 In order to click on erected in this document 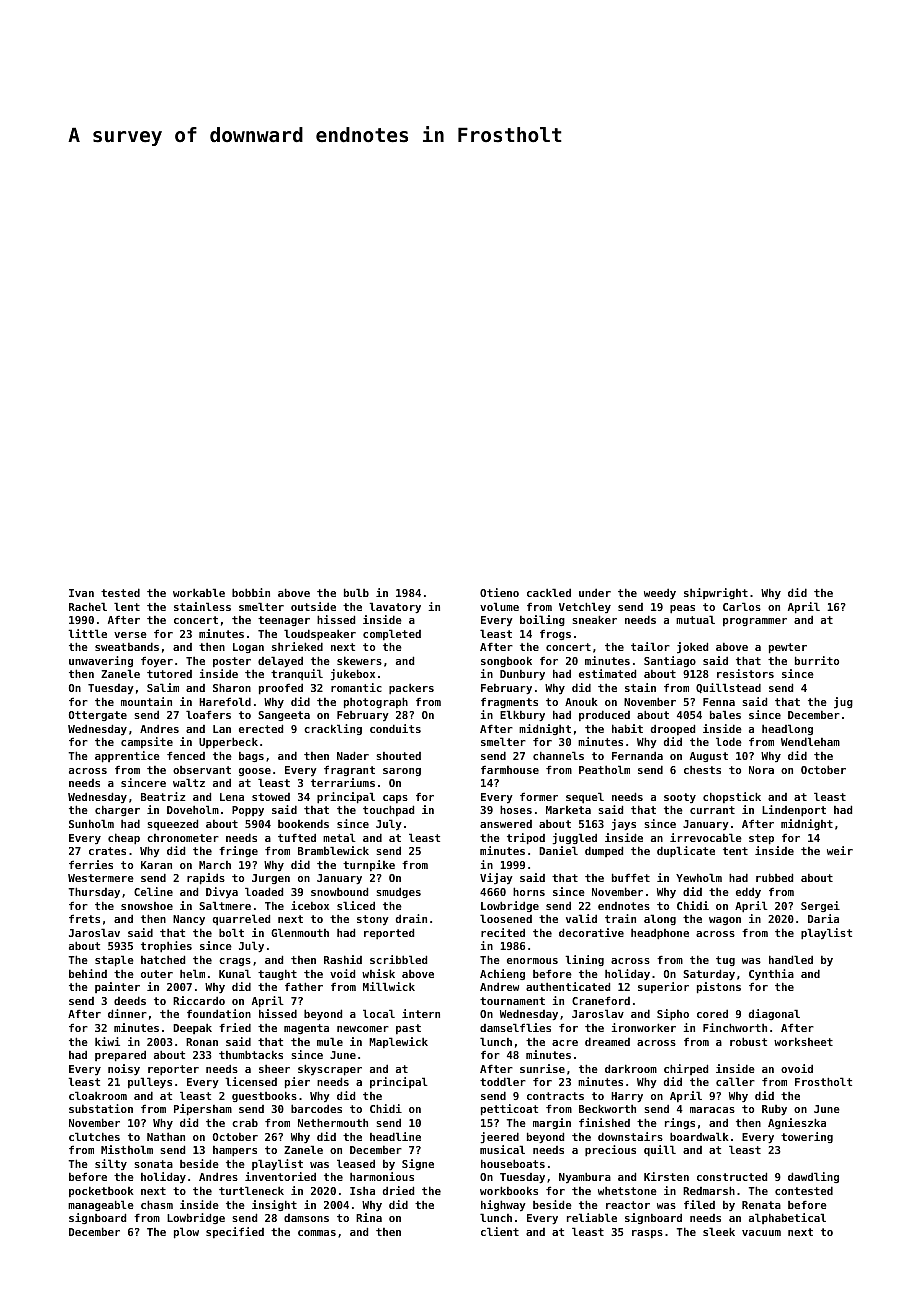, I will do `click(261, 728)`.
